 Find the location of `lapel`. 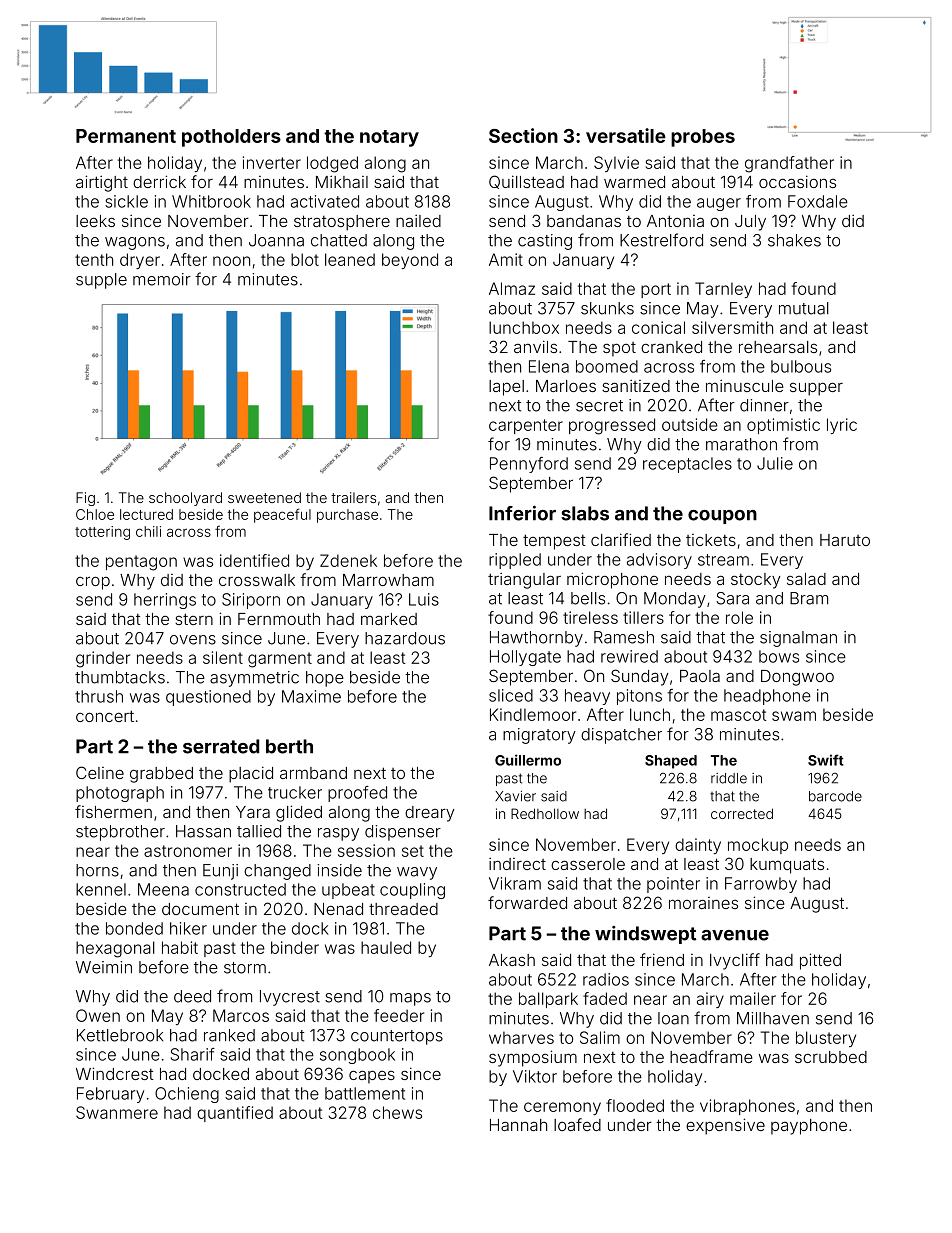

lapel is located at coordinates (506, 388).
